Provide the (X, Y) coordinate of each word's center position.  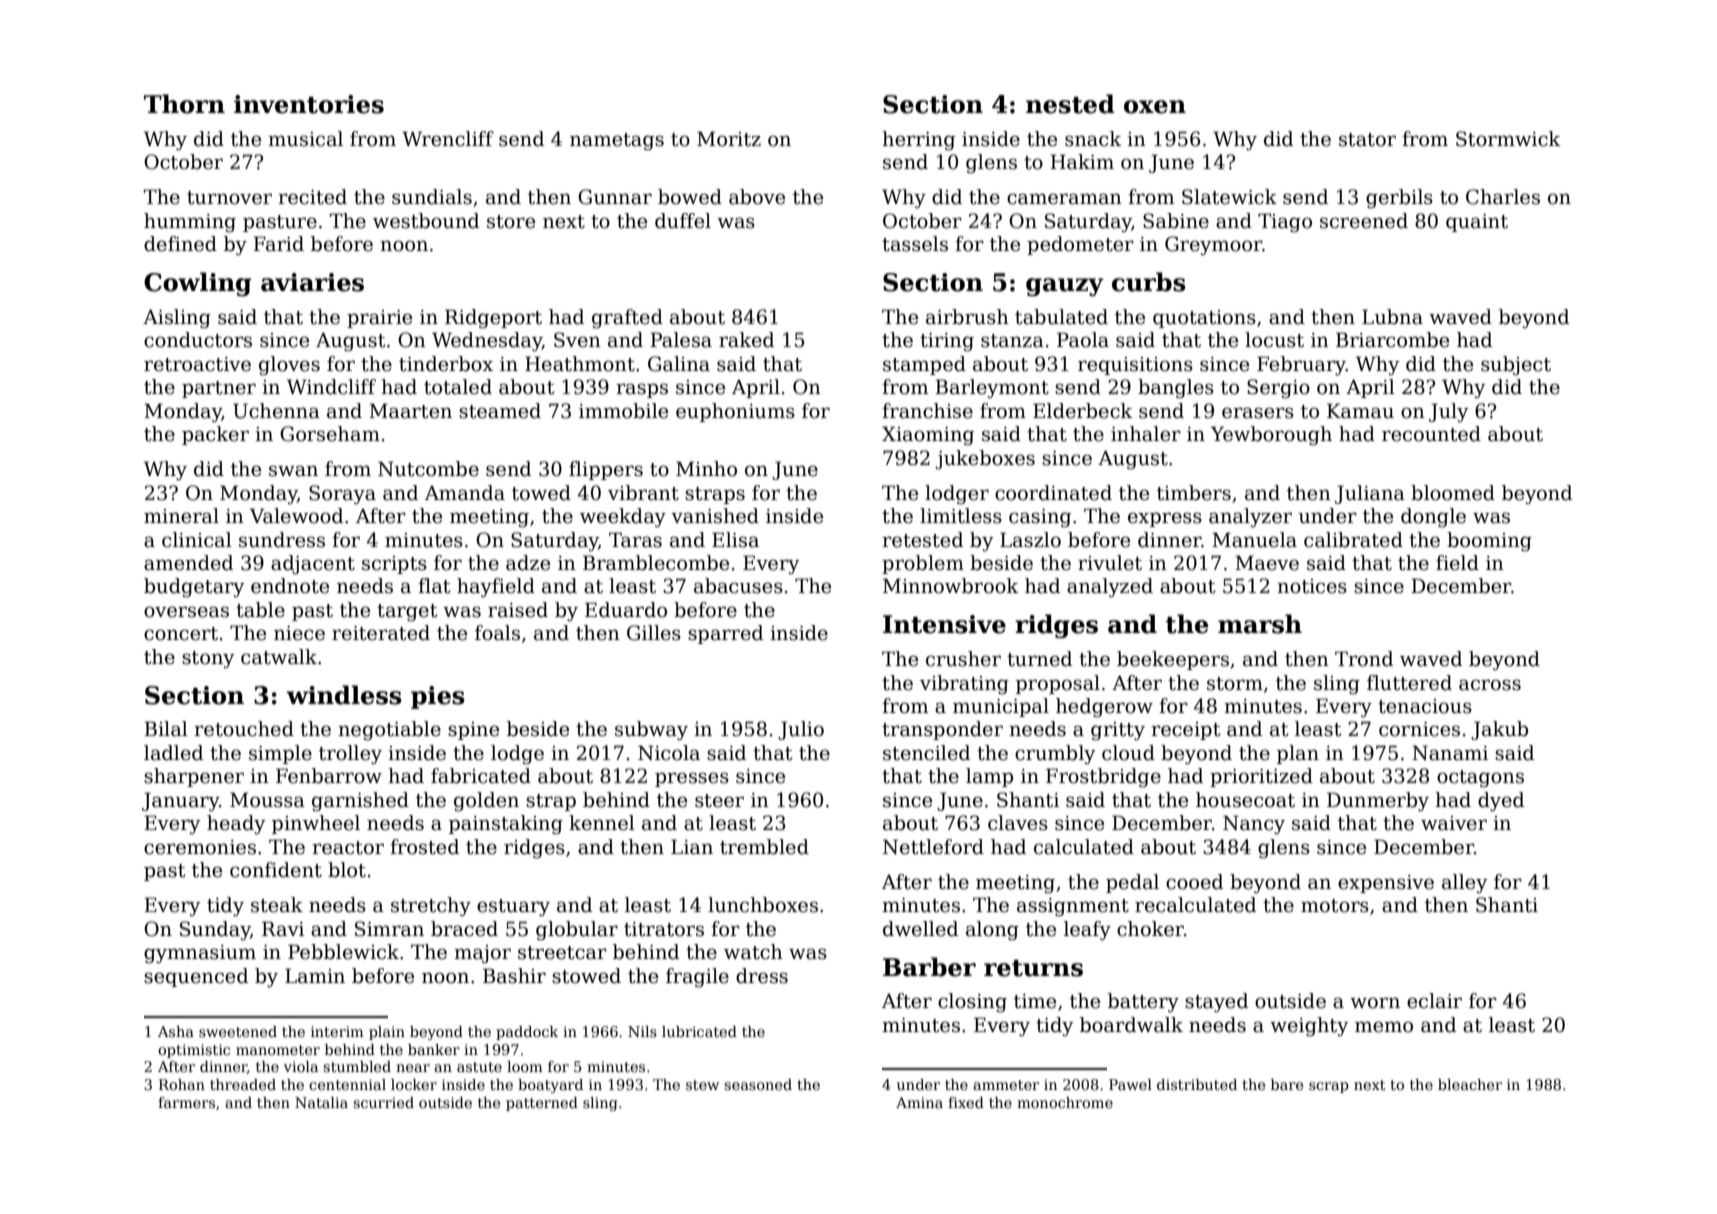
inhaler (1146, 434)
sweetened (238, 1031)
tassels (915, 244)
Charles (1503, 197)
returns (1033, 968)
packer (215, 435)
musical (305, 139)
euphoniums (735, 412)
